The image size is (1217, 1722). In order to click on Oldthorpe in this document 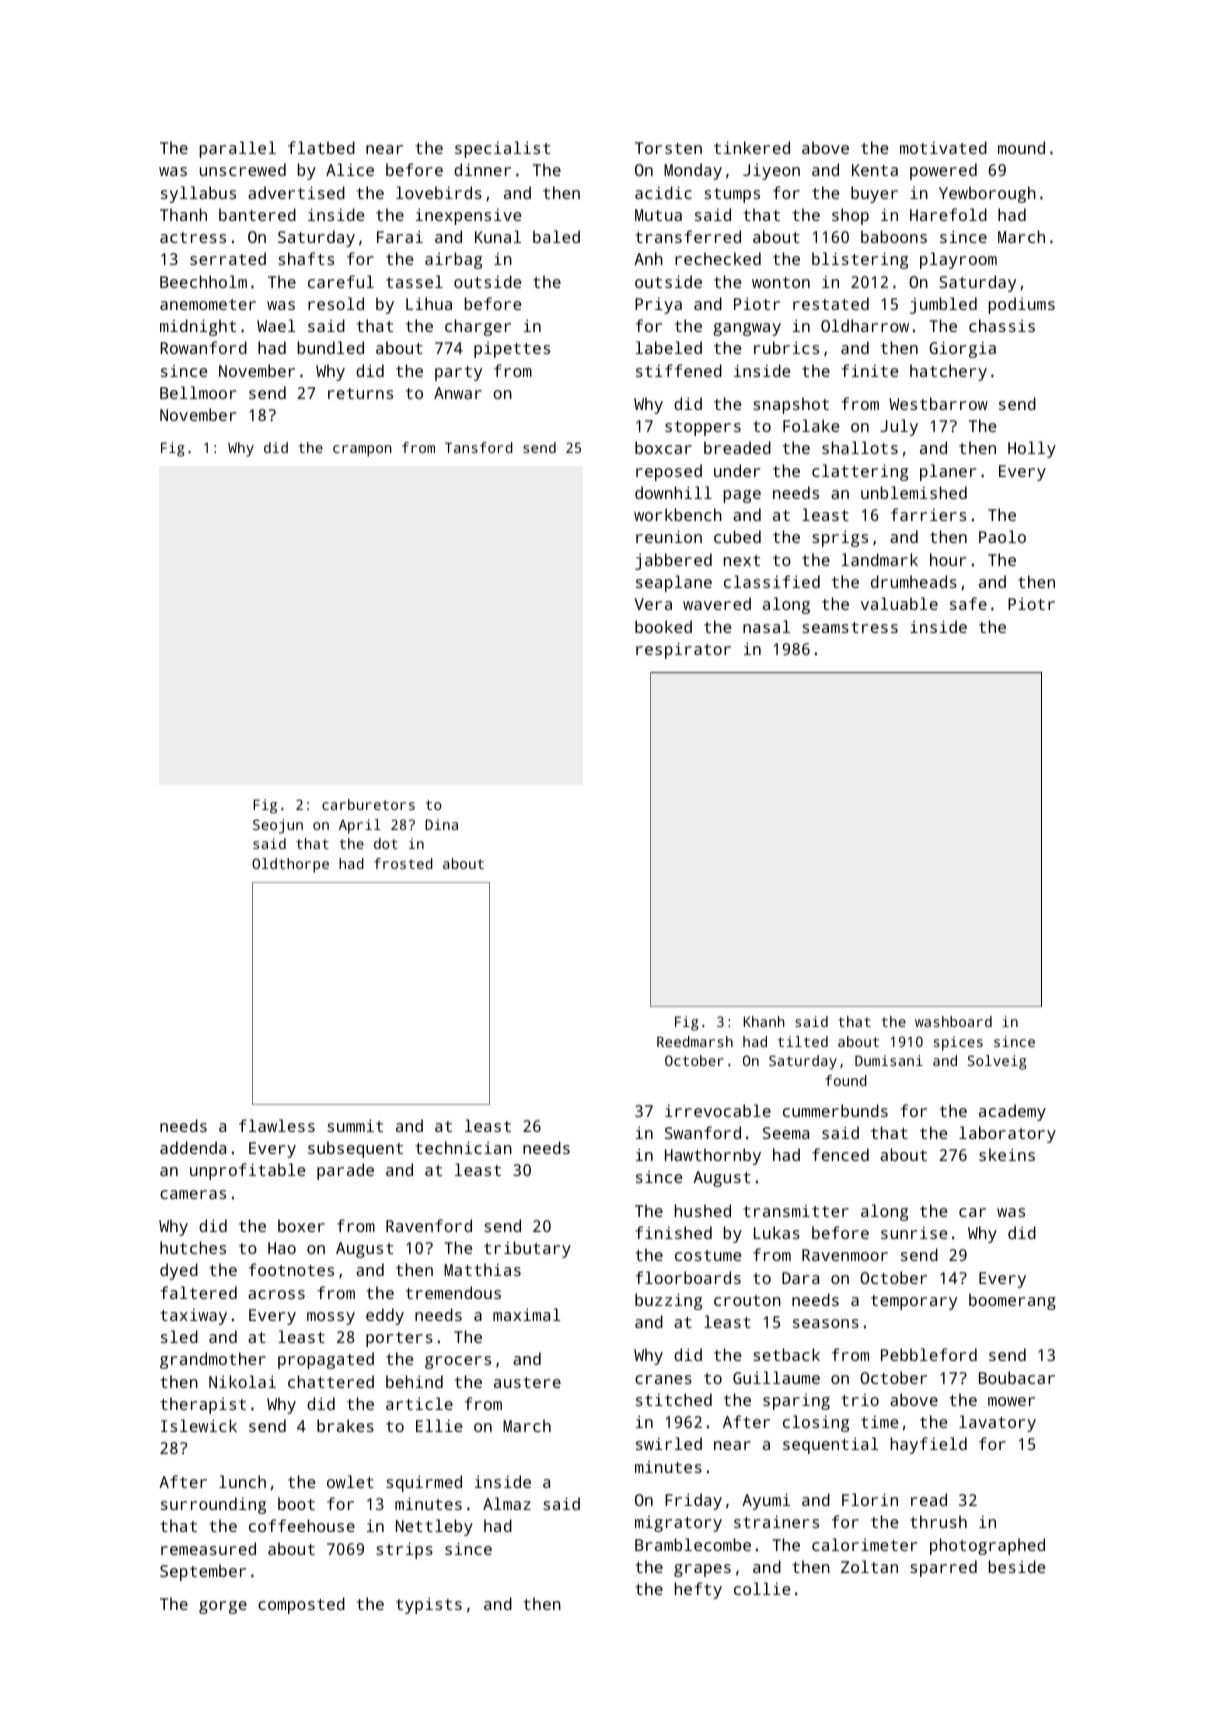, I will do `click(290, 865)`.
